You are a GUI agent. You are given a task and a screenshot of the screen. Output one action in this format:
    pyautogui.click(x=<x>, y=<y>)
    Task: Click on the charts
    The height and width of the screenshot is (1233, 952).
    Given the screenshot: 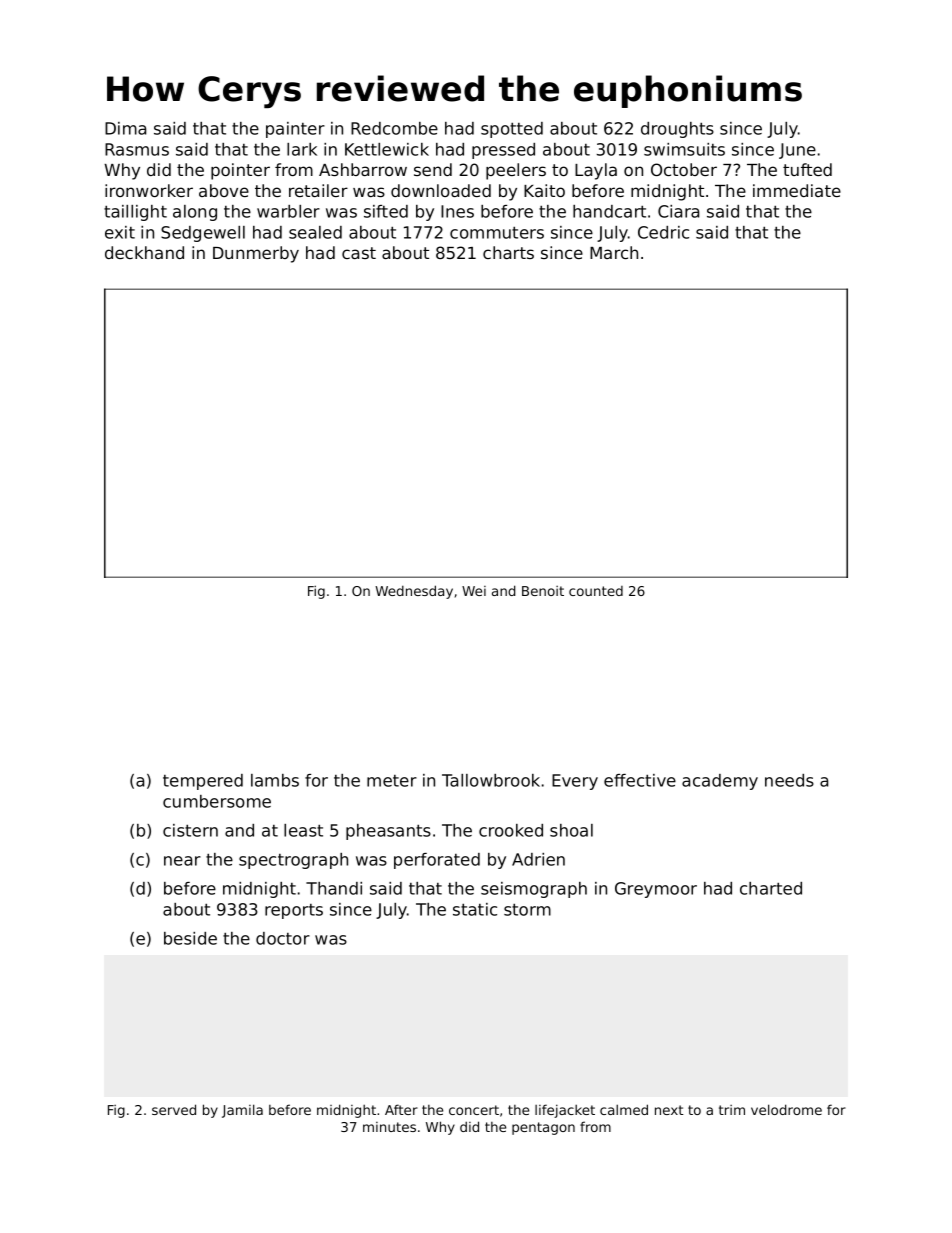 What is the action you would take?
    pyautogui.click(x=508, y=252)
